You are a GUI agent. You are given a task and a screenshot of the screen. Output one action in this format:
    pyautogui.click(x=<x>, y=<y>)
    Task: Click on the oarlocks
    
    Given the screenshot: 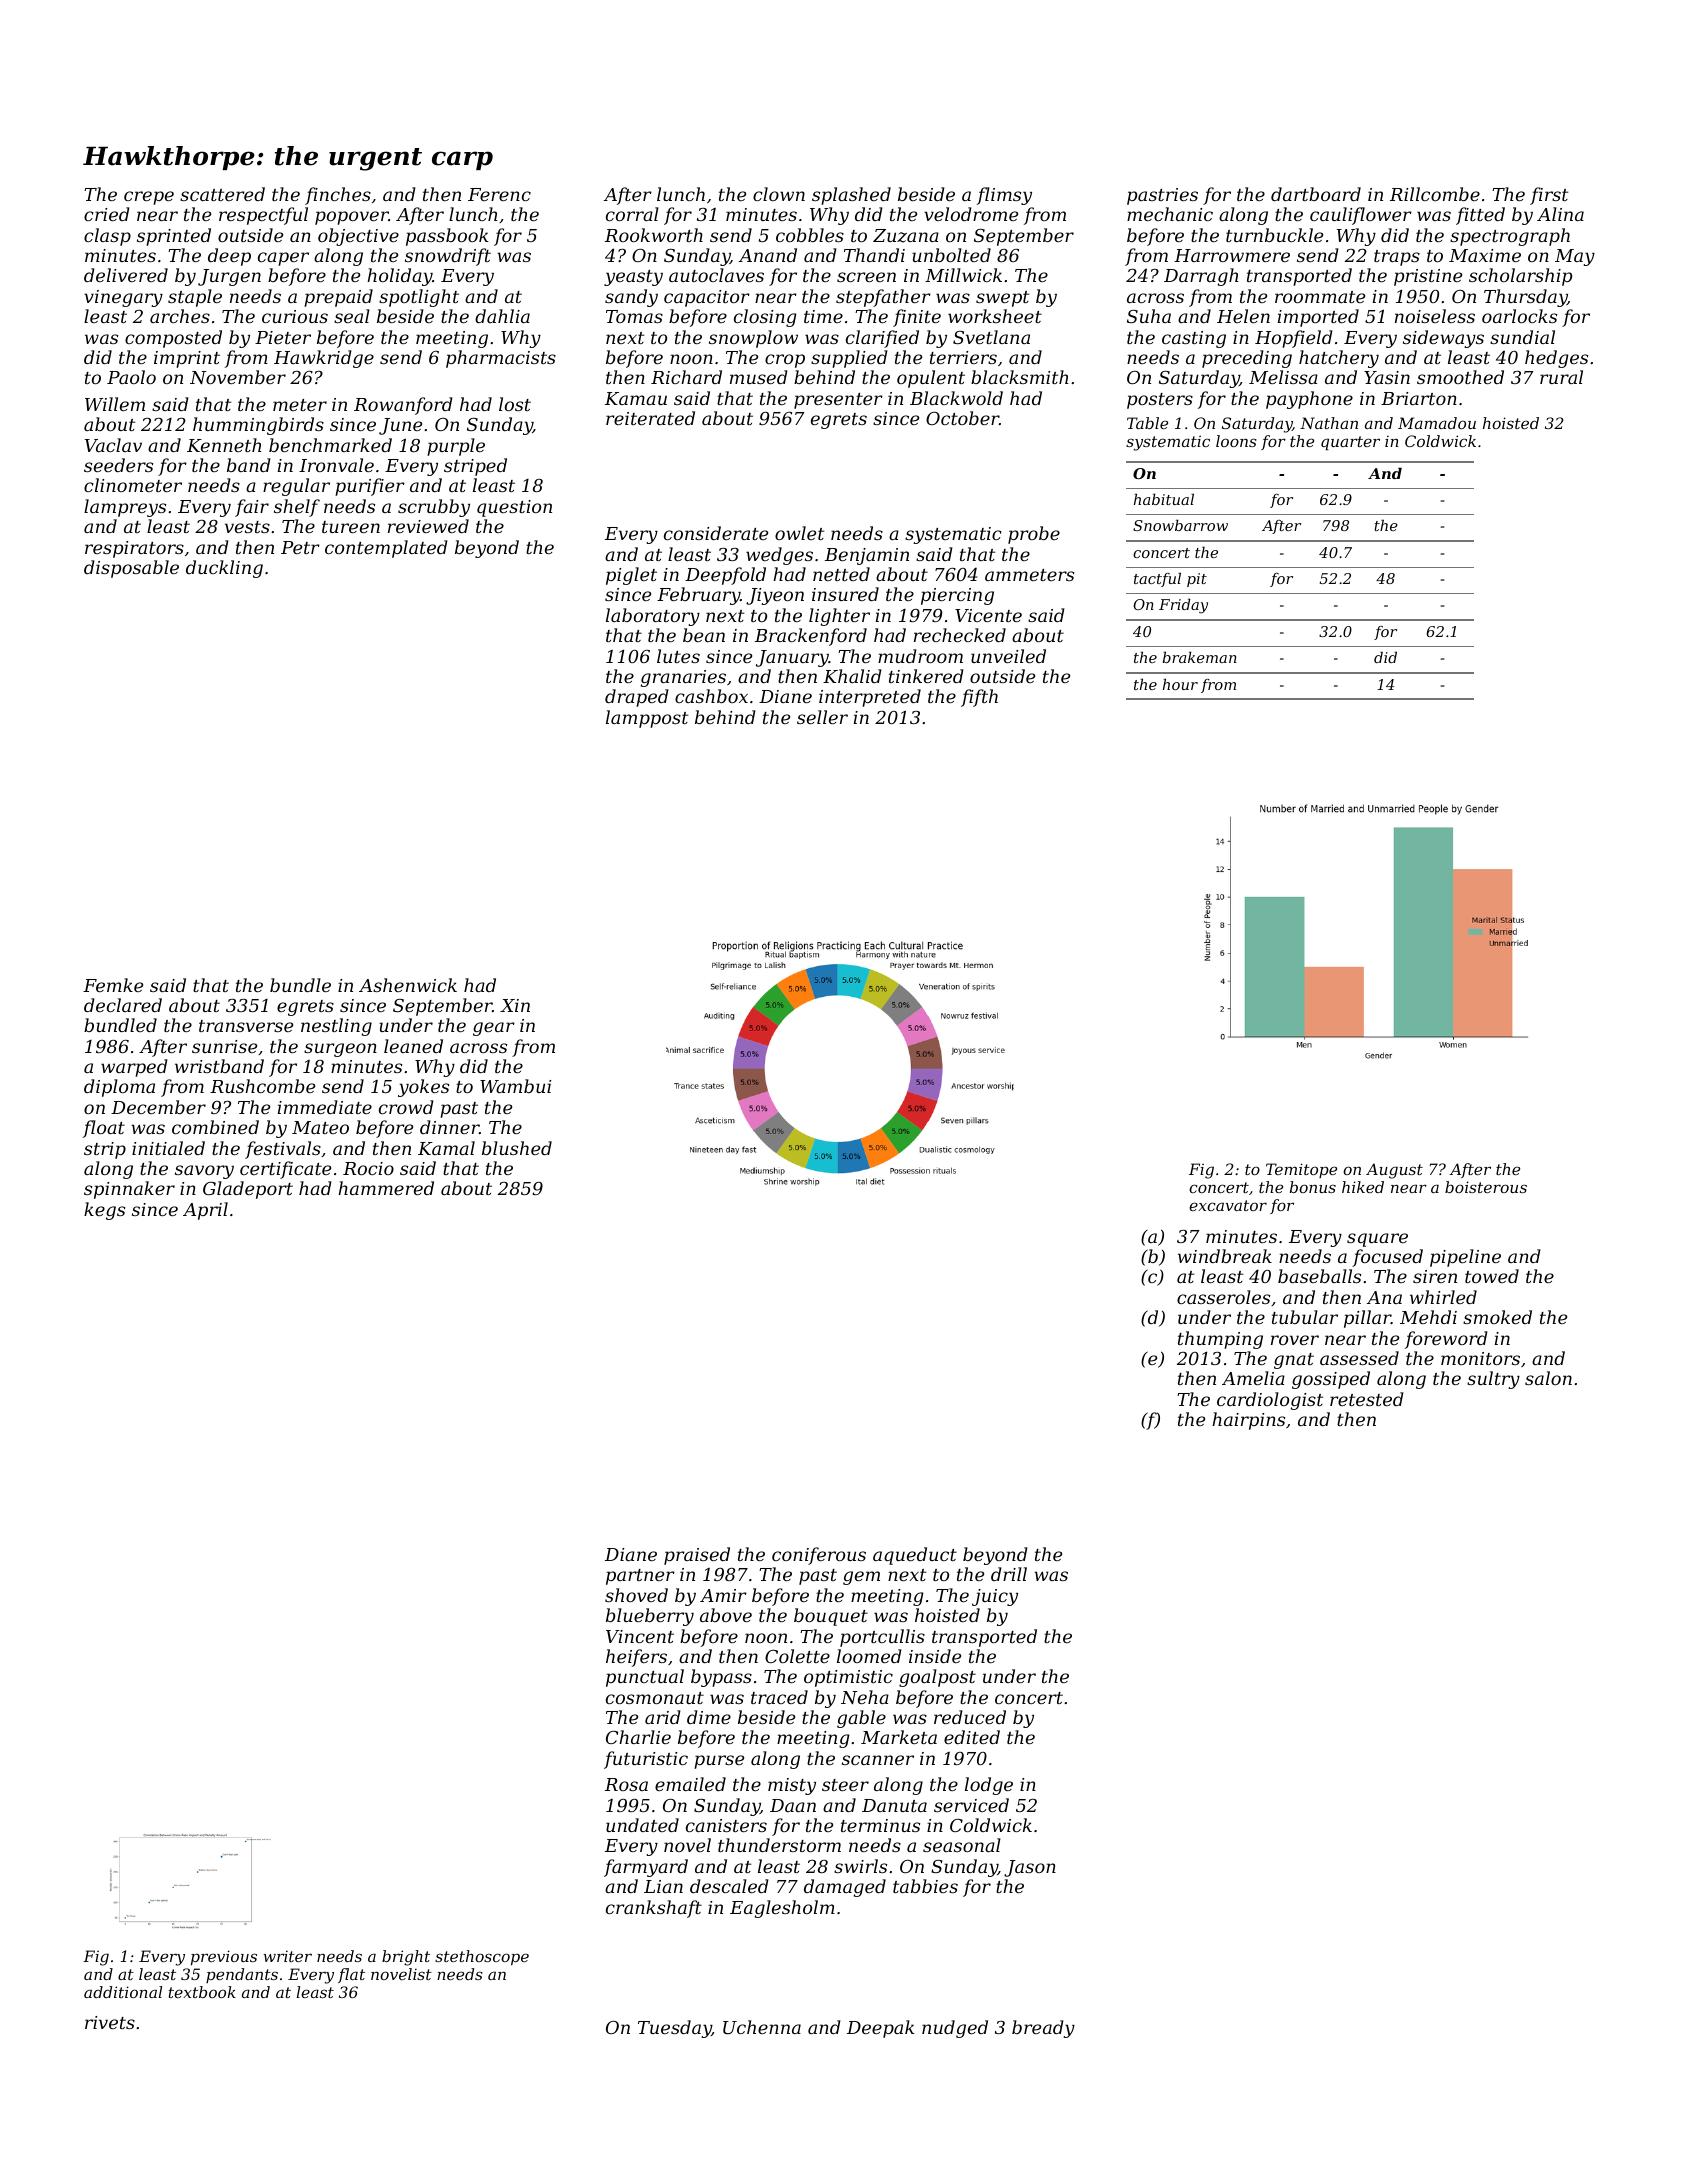 What is the action you would take?
    pyautogui.click(x=1519, y=316)
